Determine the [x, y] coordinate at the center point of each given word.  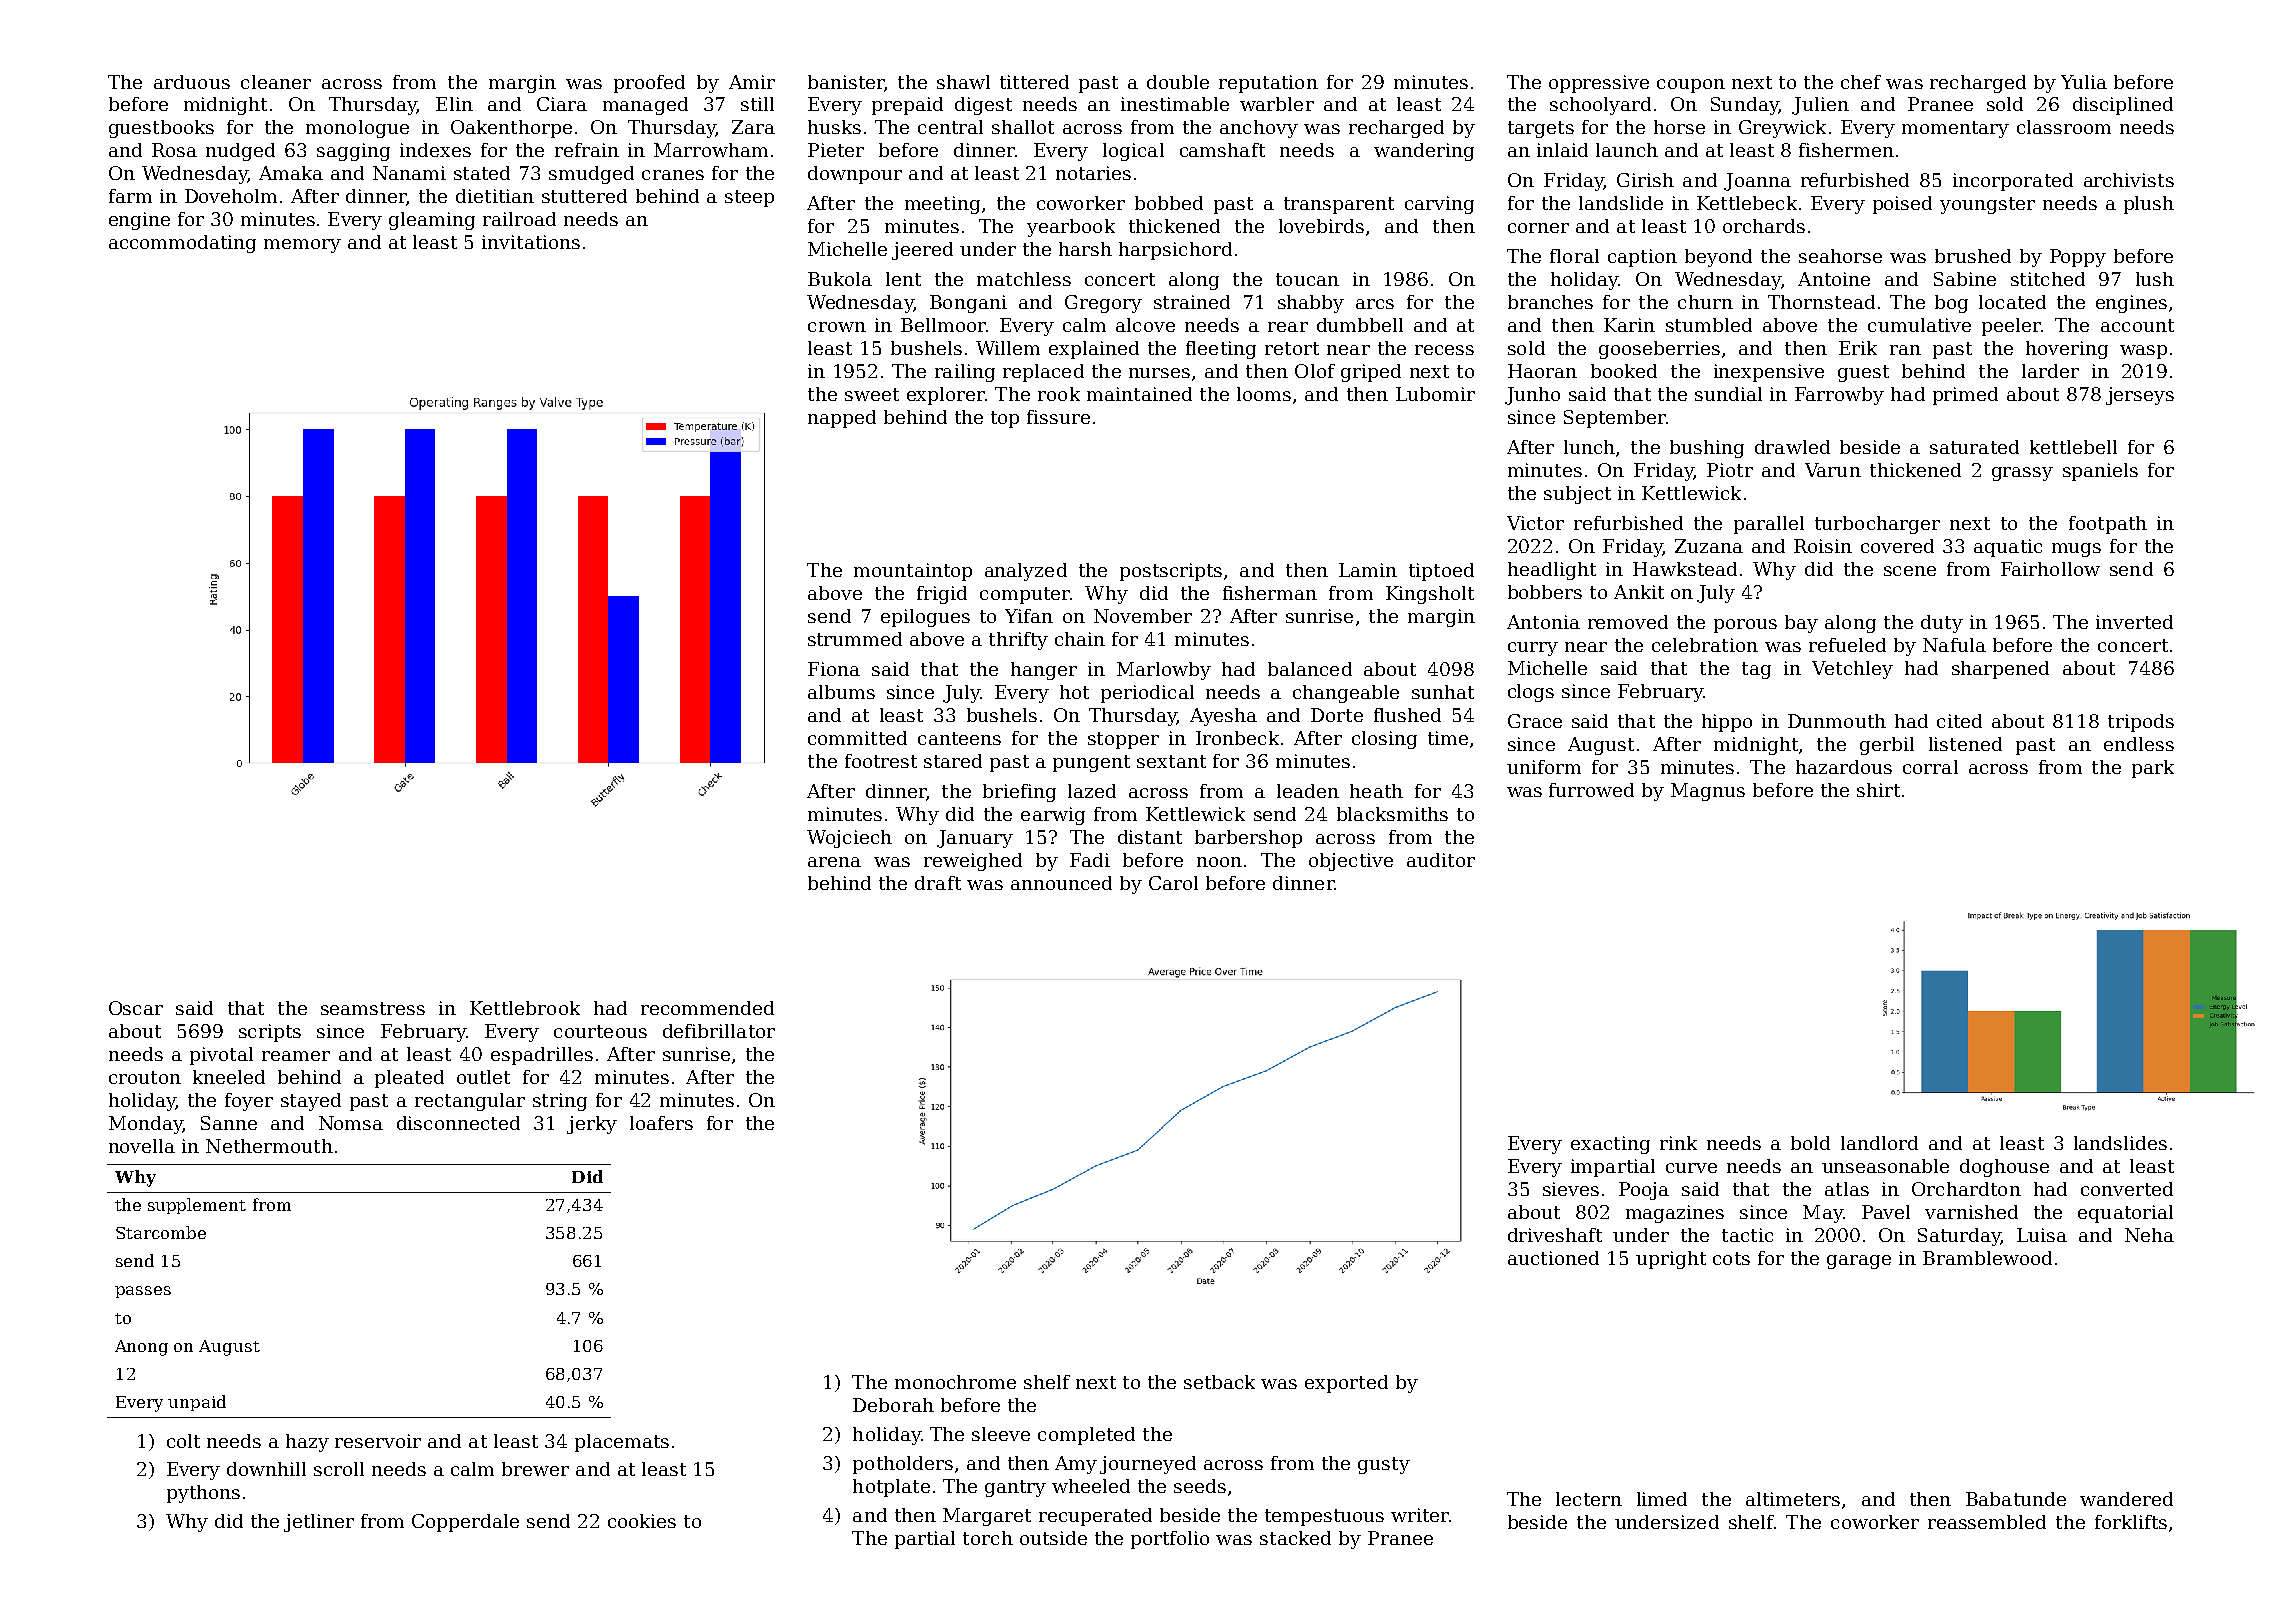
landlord [1879, 1143]
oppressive [1599, 84]
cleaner [276, 82]
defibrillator [719, 1031]
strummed [855, 639]
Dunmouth [1837, 721]
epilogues [925, 618]
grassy [2022, 474]
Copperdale [465, 1523]
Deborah [893, 1405]
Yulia [2084, 82]
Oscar [136, 1008]
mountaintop [913, 572]
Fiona [834, 669]
